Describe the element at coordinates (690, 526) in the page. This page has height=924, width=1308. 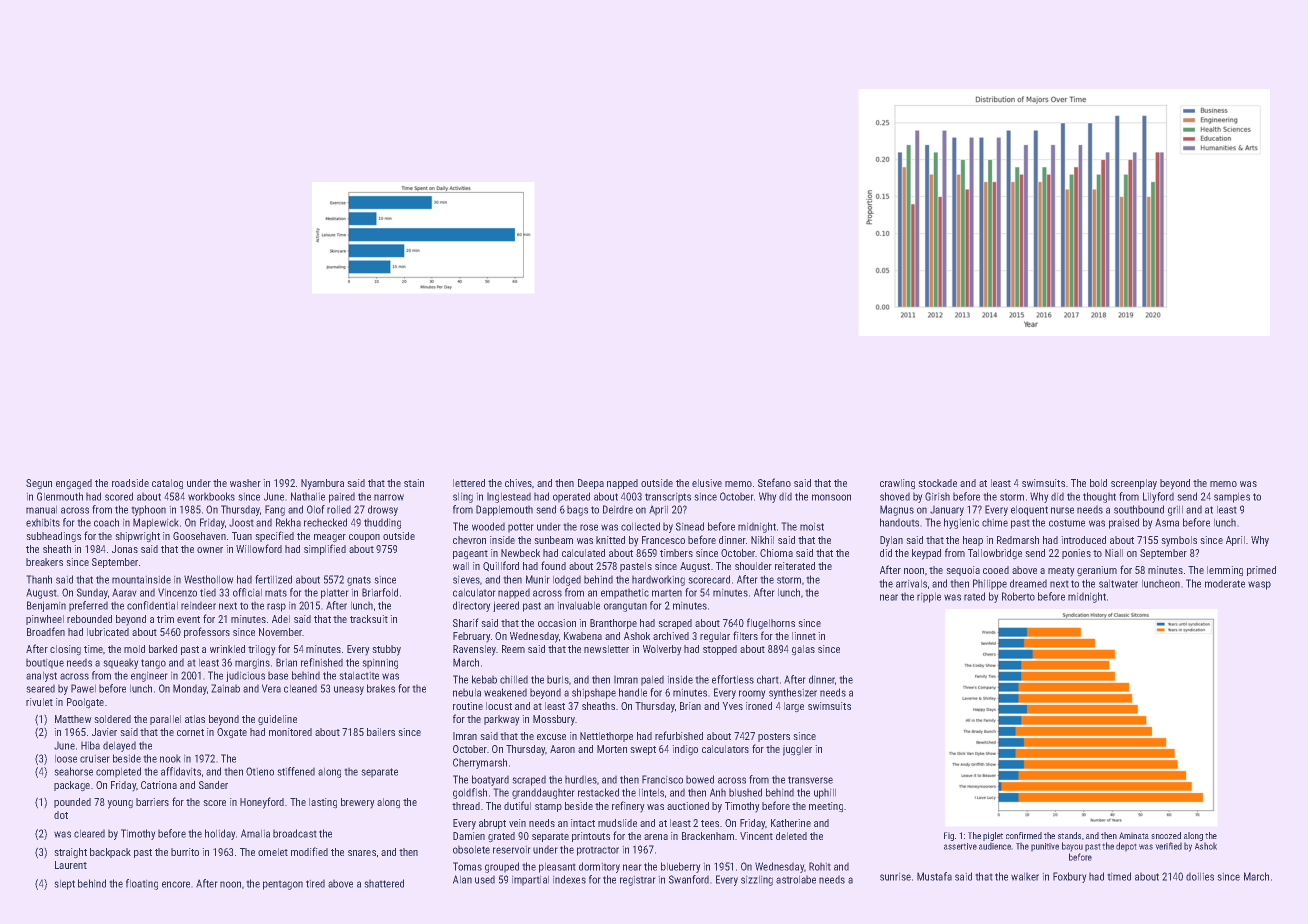
I see `Sinead` at that location.
